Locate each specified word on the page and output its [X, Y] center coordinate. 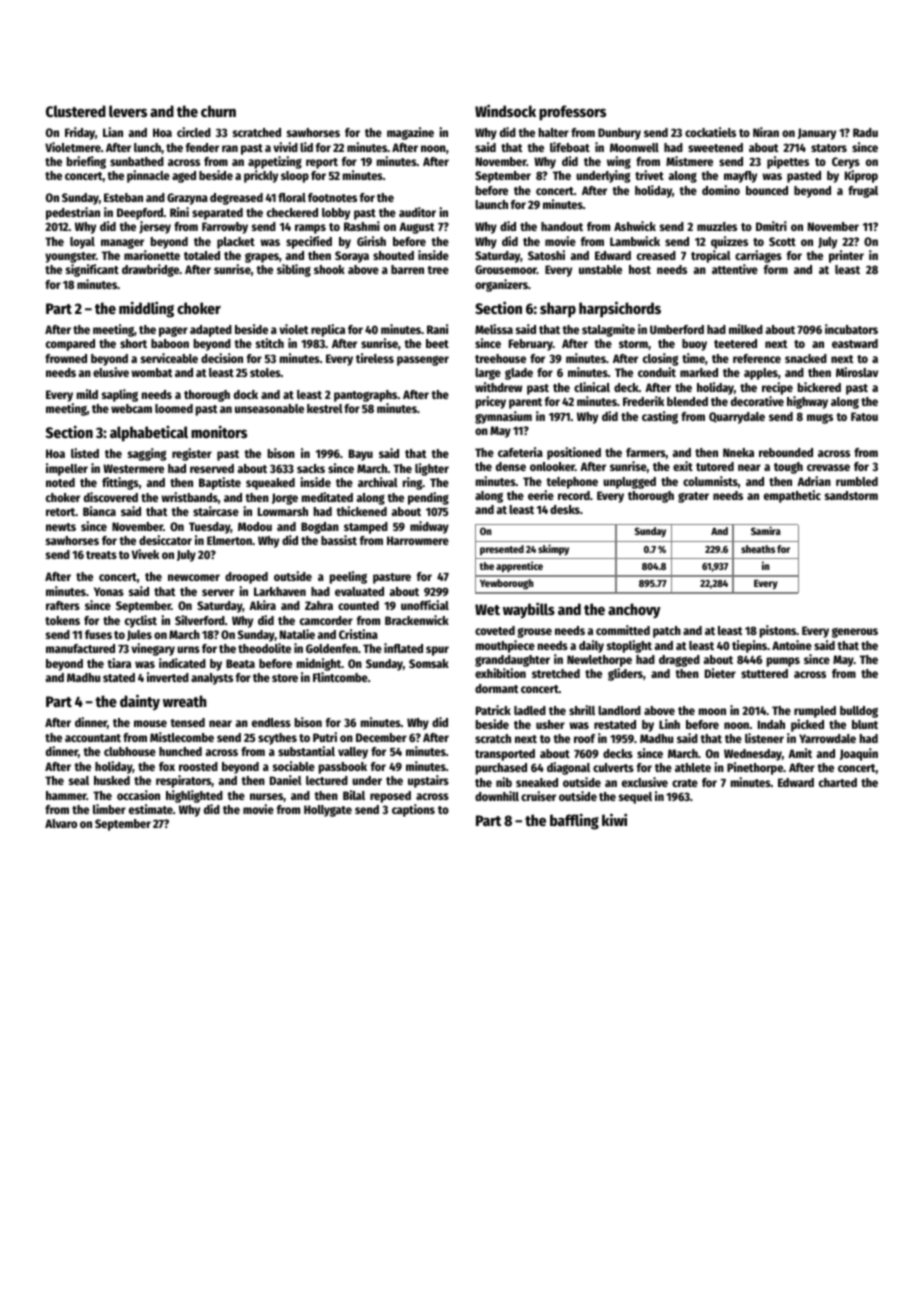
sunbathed [137, 161]
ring [413, 483]
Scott [782, 241]
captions [413, 810]
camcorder [326, 620]
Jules [139, 635]
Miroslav [857, 372]
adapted [211, 331]
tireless [375, 358]
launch [491, 204]
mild [87, 394]
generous [855, 633]
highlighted [194, 796]
